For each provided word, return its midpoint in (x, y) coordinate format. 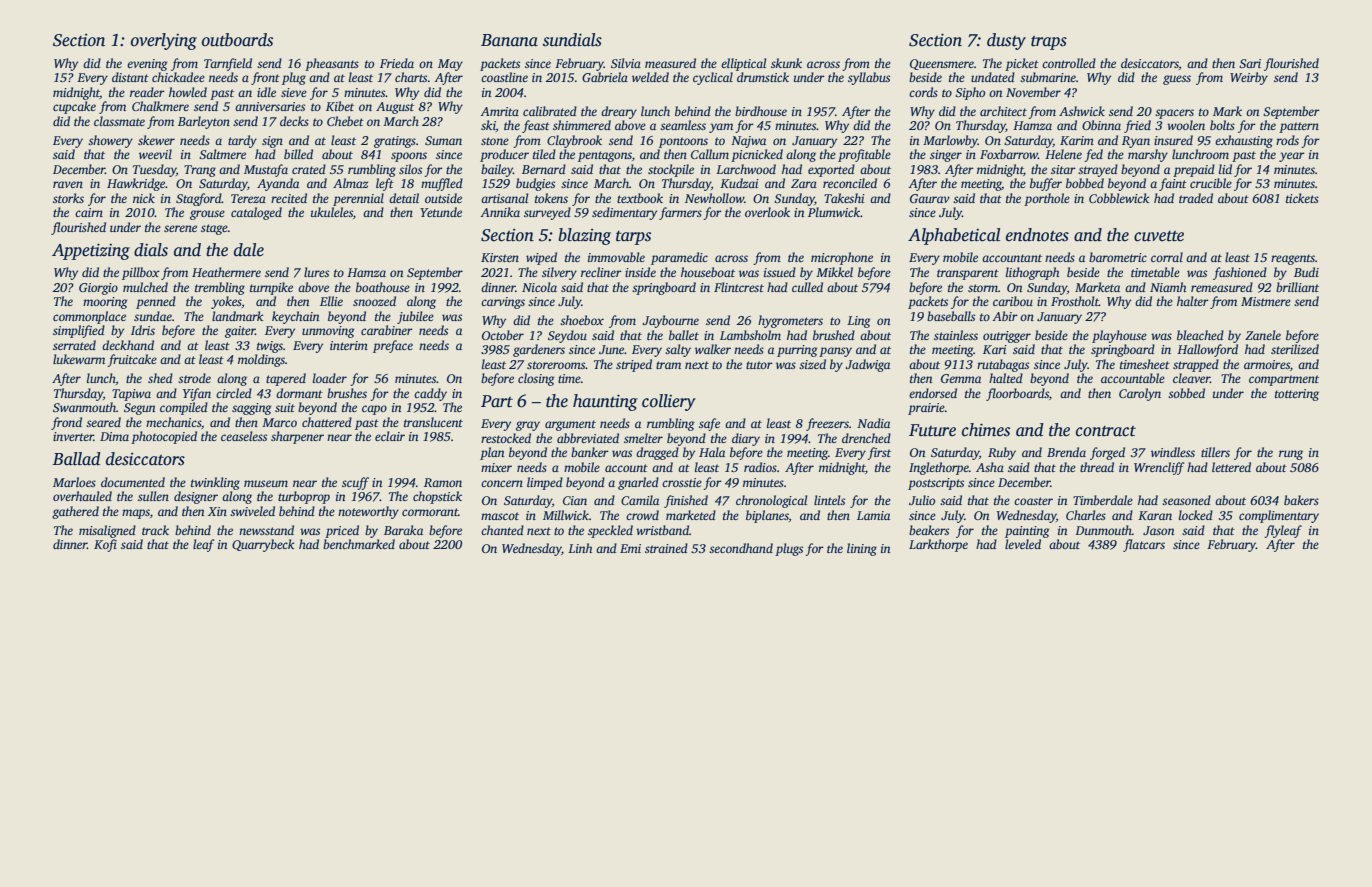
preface (393, 346)
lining (862, 549)
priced (342, 531)
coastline (504, 77)
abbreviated (588, 438)
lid (1225, 169)
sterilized (1295, 349)
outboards (237, 40)
